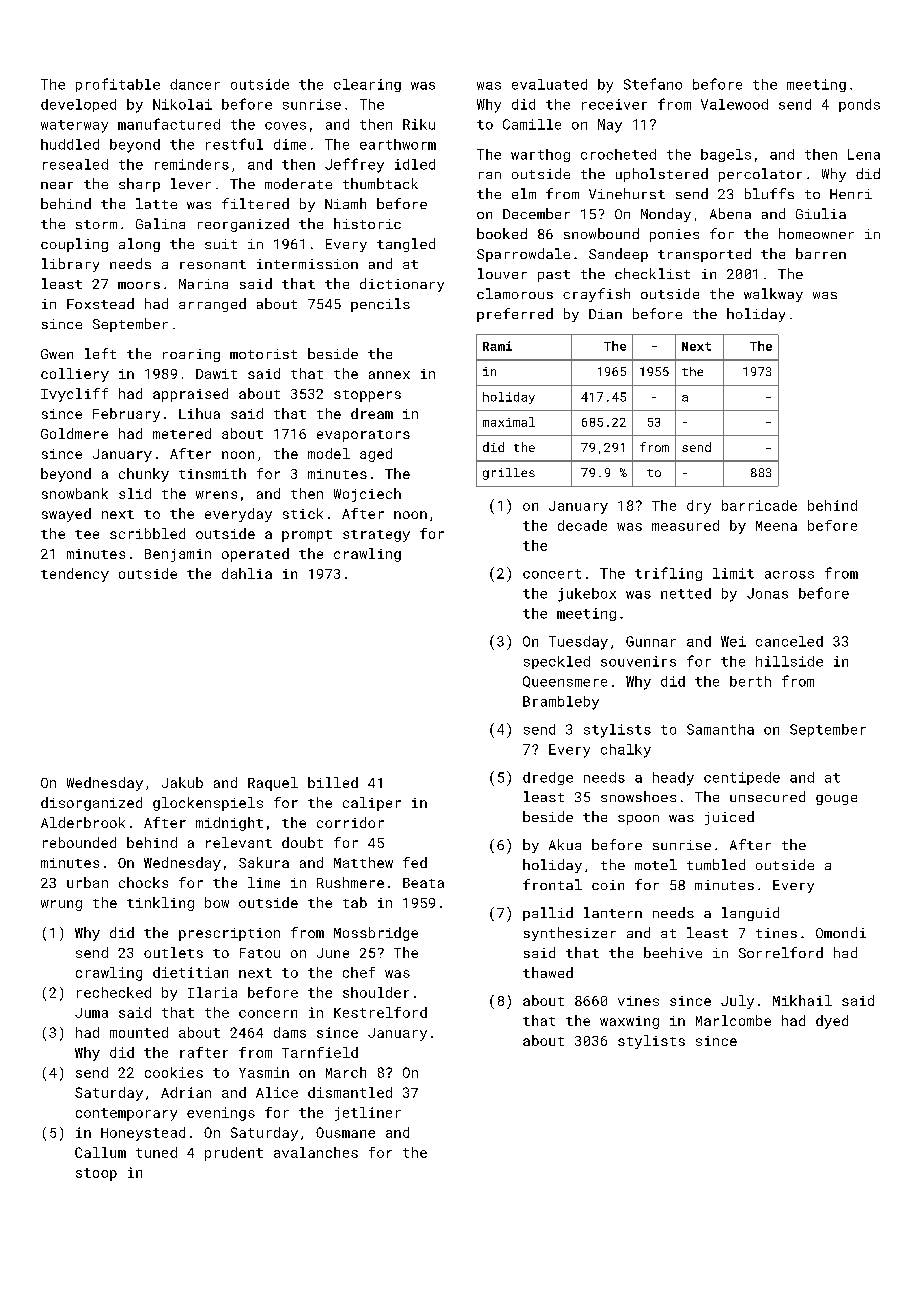 Image resolution: width=924 pixels, height=1308 pixels. I want to click on walkway, so click(773, 295).
